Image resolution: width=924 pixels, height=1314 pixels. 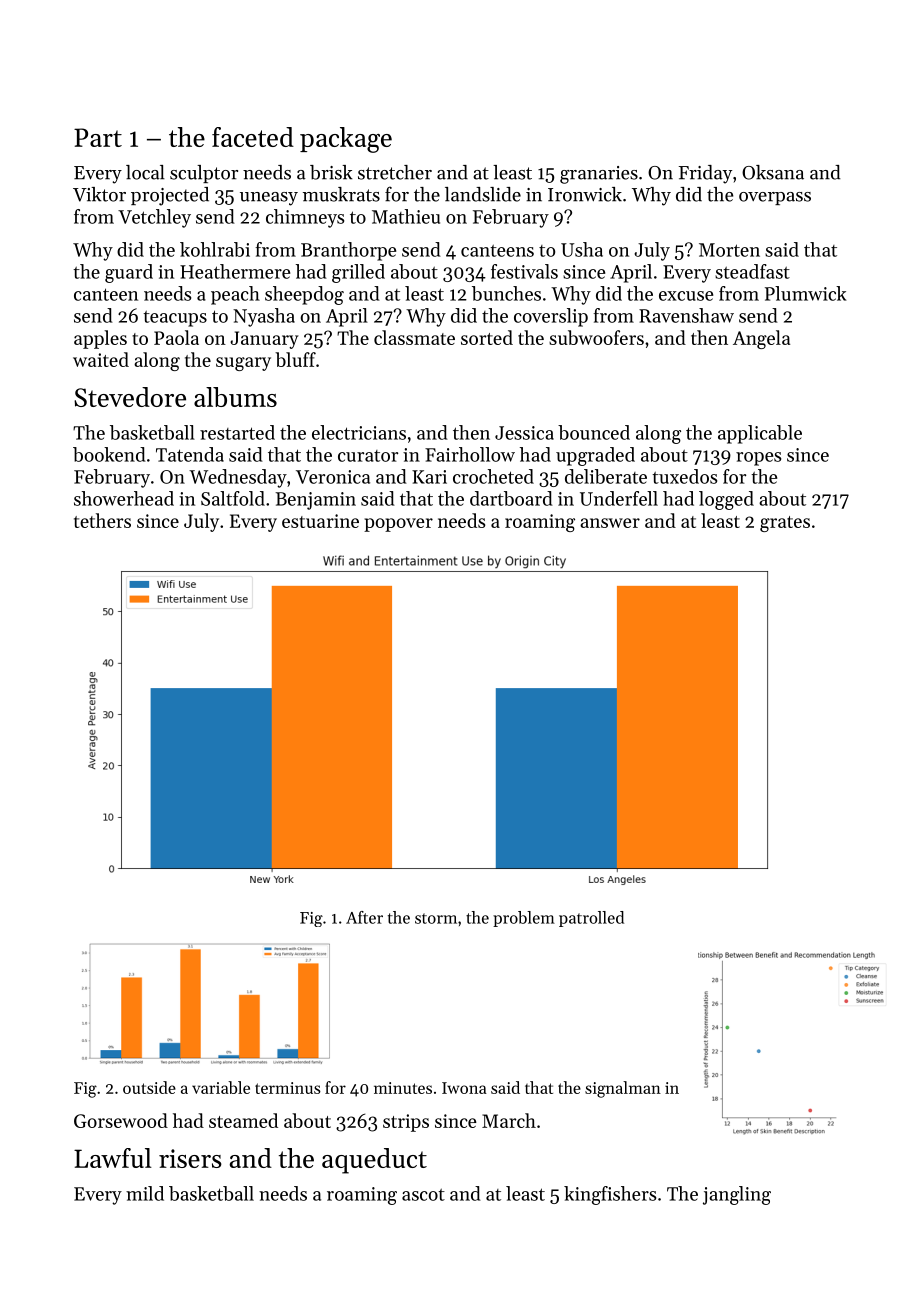 I want to click on Oksana, so click(x=773, y=172).
